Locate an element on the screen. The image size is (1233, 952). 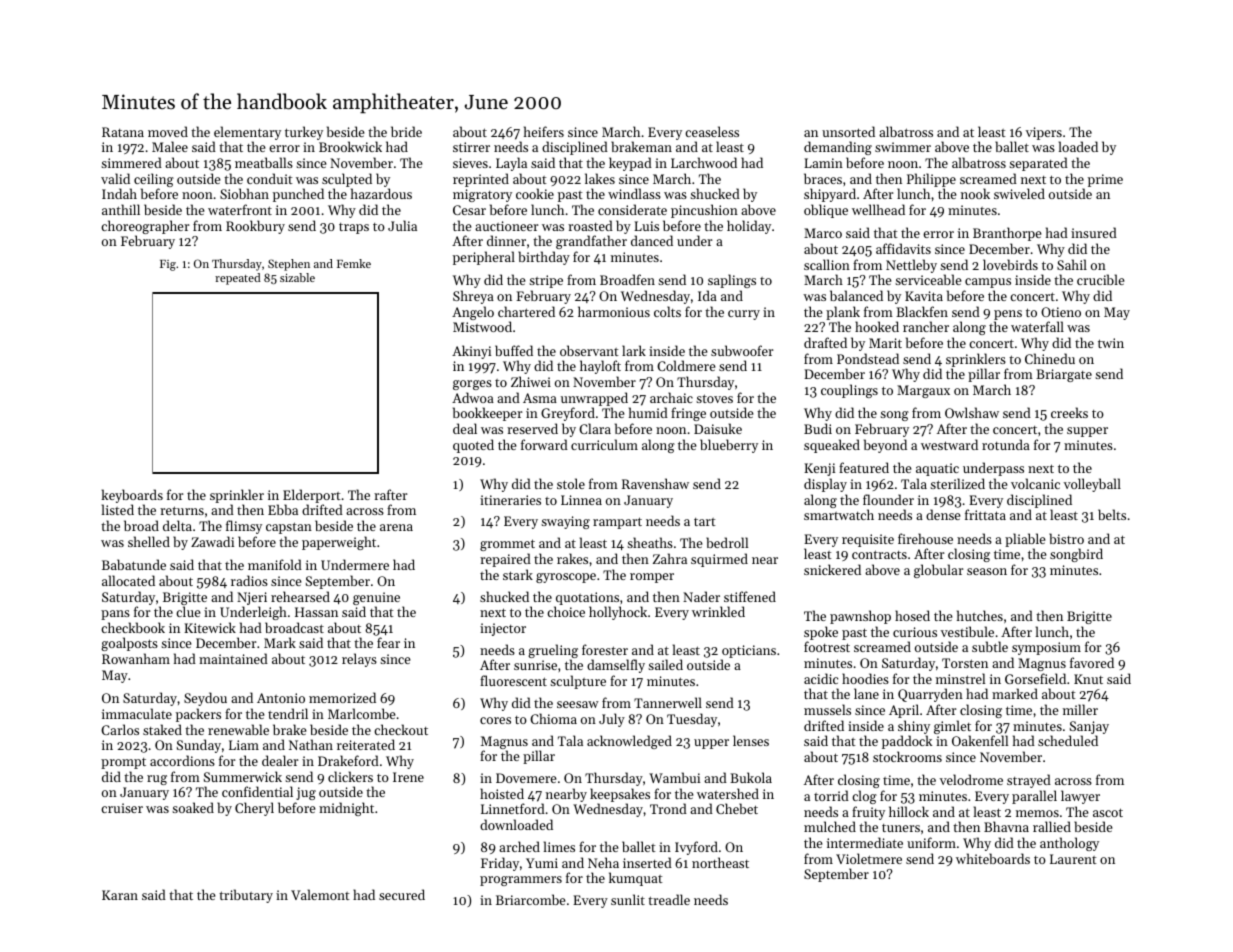
keypad is located at coordinates (630, 164).
